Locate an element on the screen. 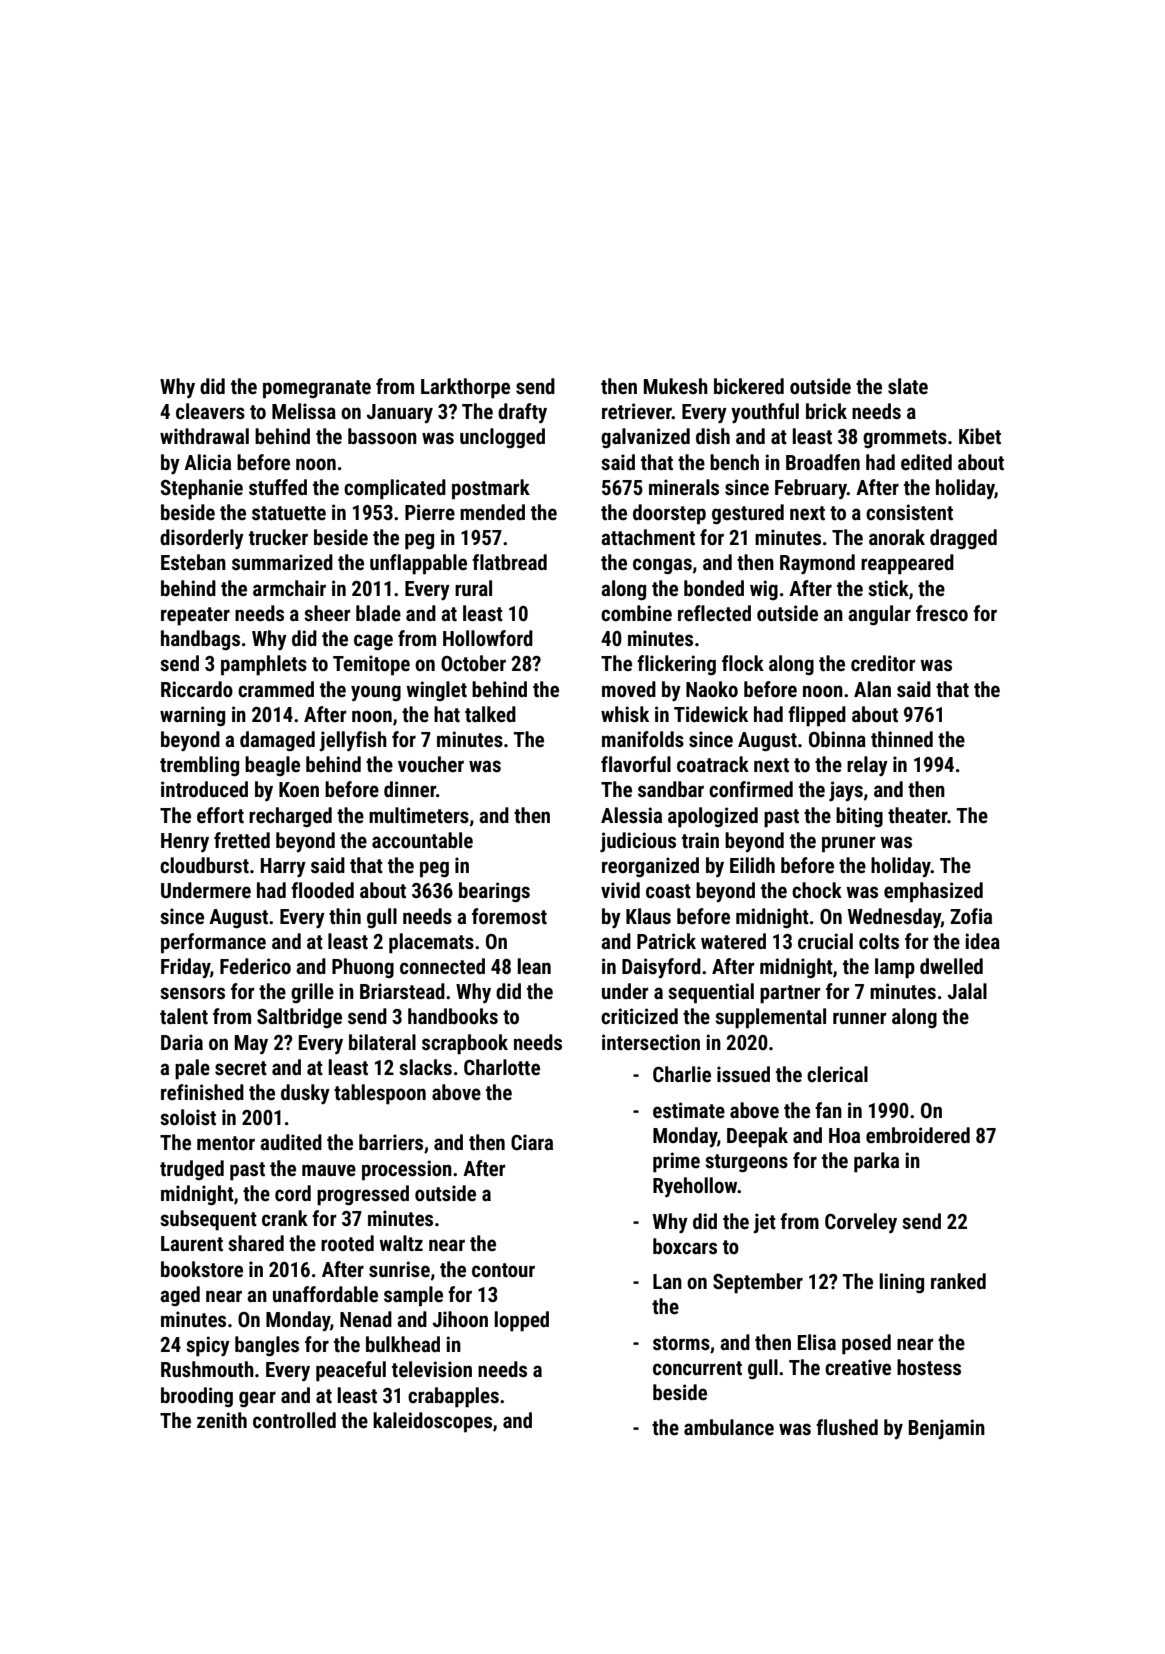  unaffordable is located at coordinates (325, 1294).
